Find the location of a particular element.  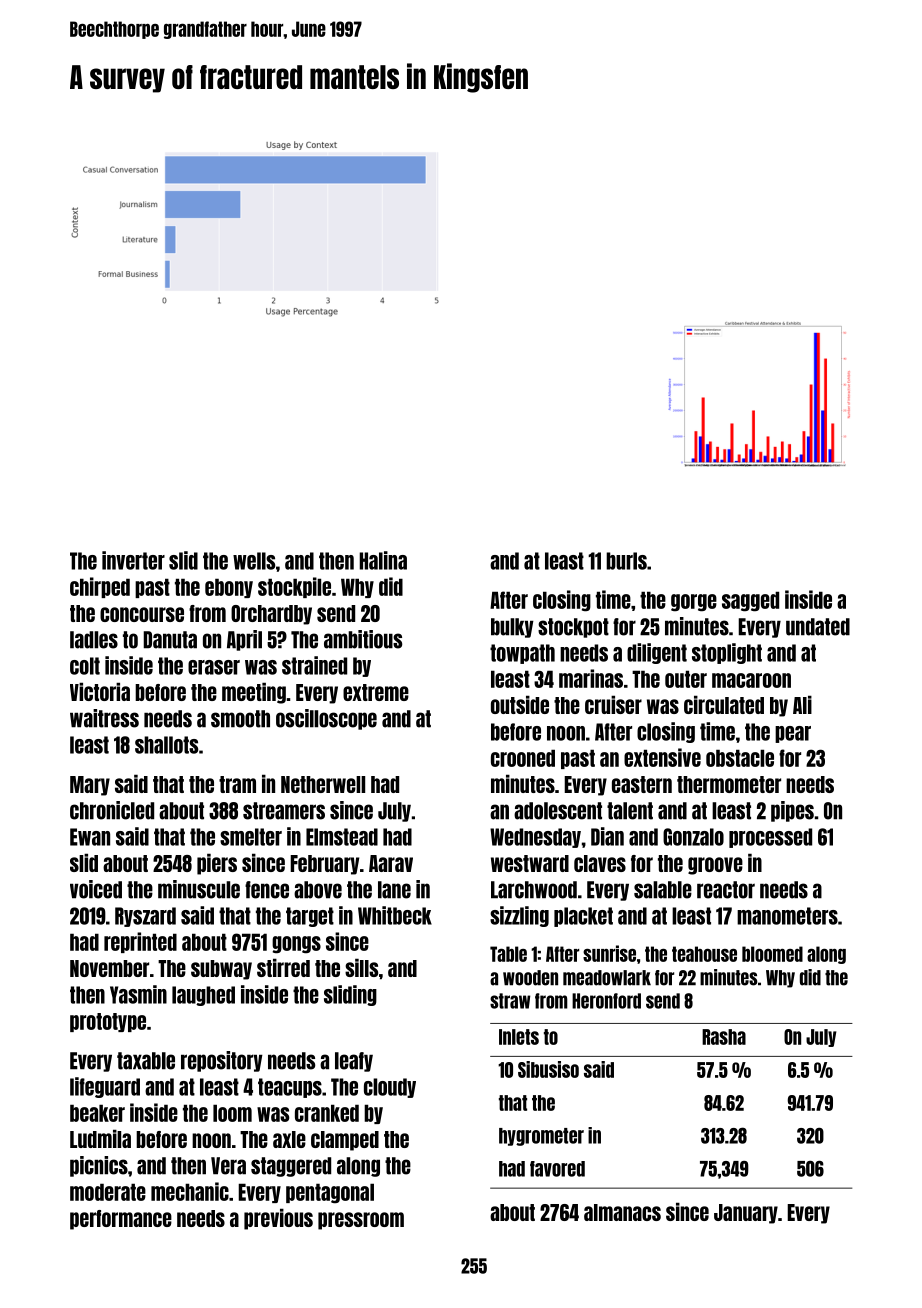

waitress is located at coordinates (104, 718).
